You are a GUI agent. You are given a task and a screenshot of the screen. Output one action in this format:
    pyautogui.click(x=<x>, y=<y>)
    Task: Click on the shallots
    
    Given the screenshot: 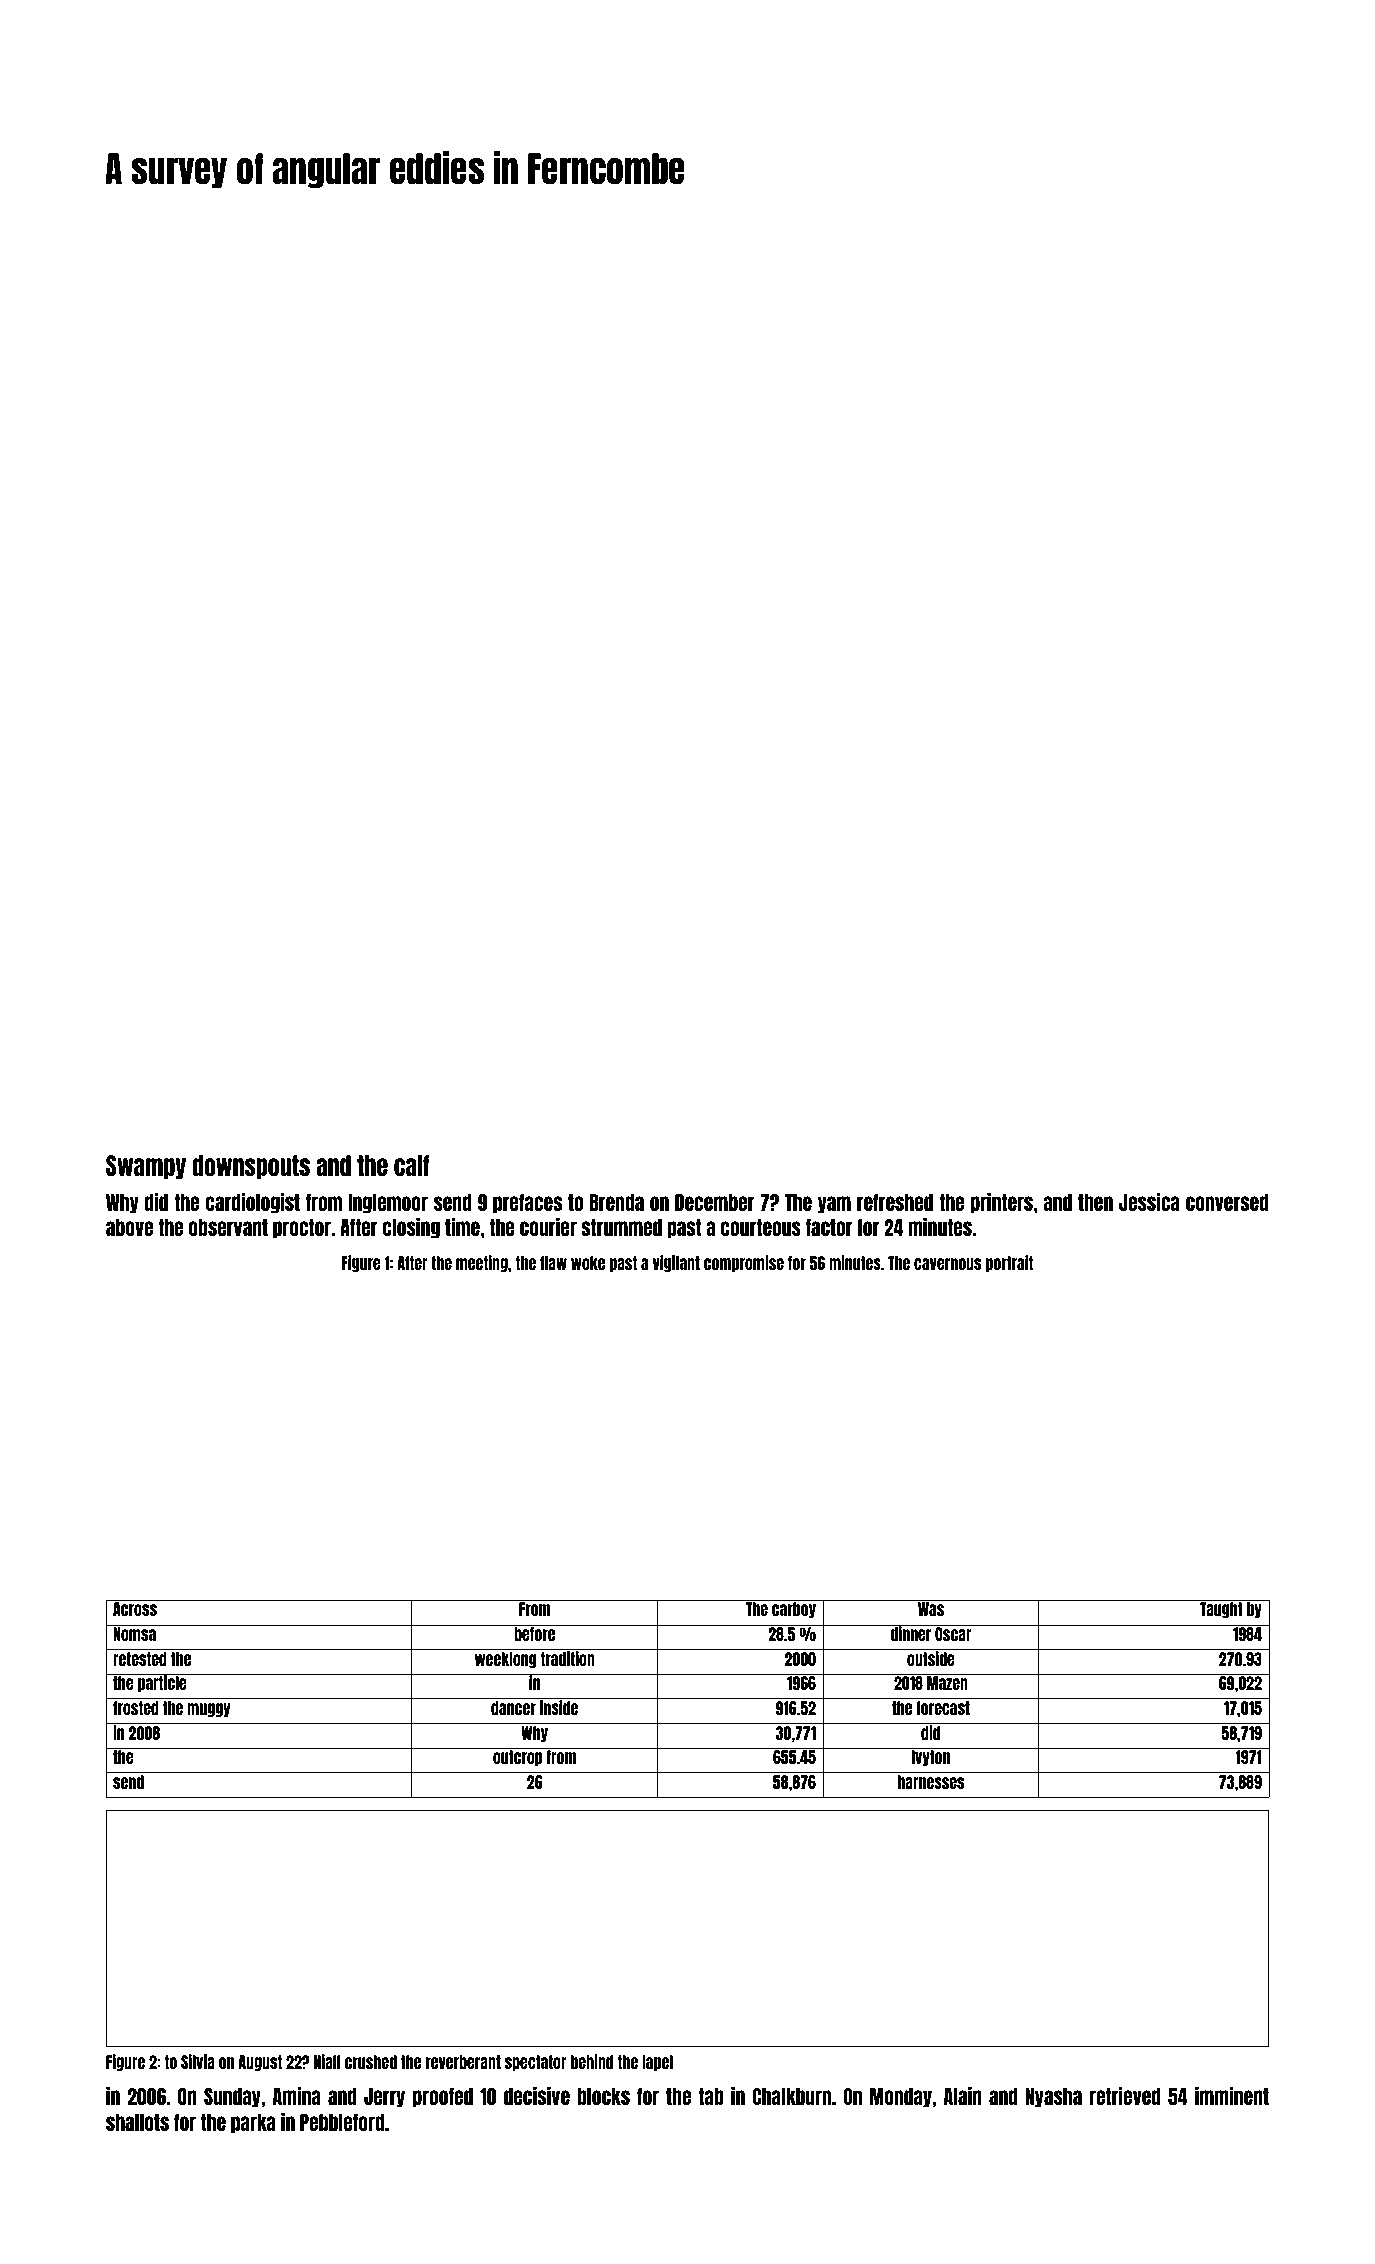 What is the action you would take?
    pyautogui.click(x=137, y=2122)
